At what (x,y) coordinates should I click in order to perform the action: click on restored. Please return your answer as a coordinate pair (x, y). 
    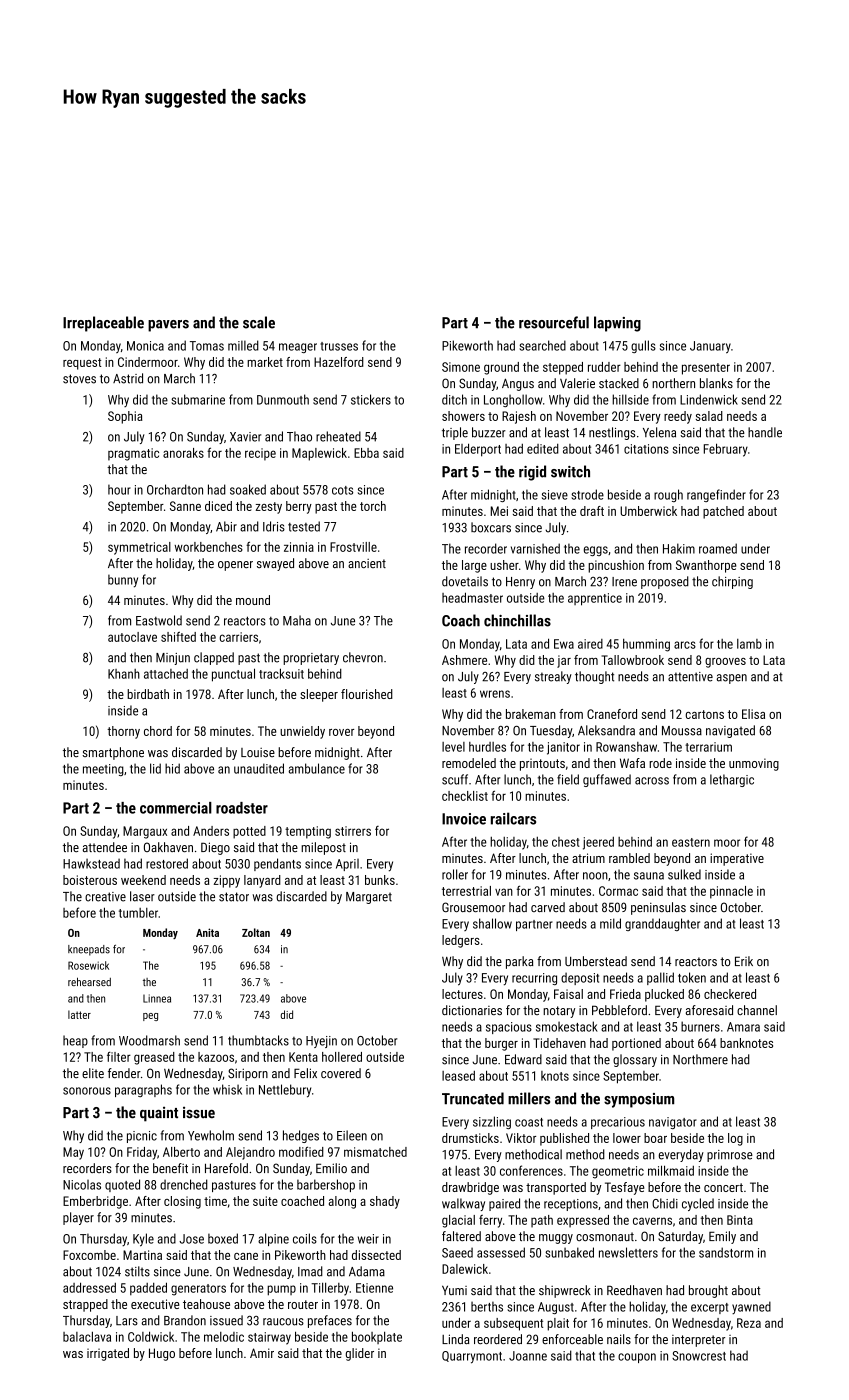
    Looking at the image, I should click on (167, 863).
